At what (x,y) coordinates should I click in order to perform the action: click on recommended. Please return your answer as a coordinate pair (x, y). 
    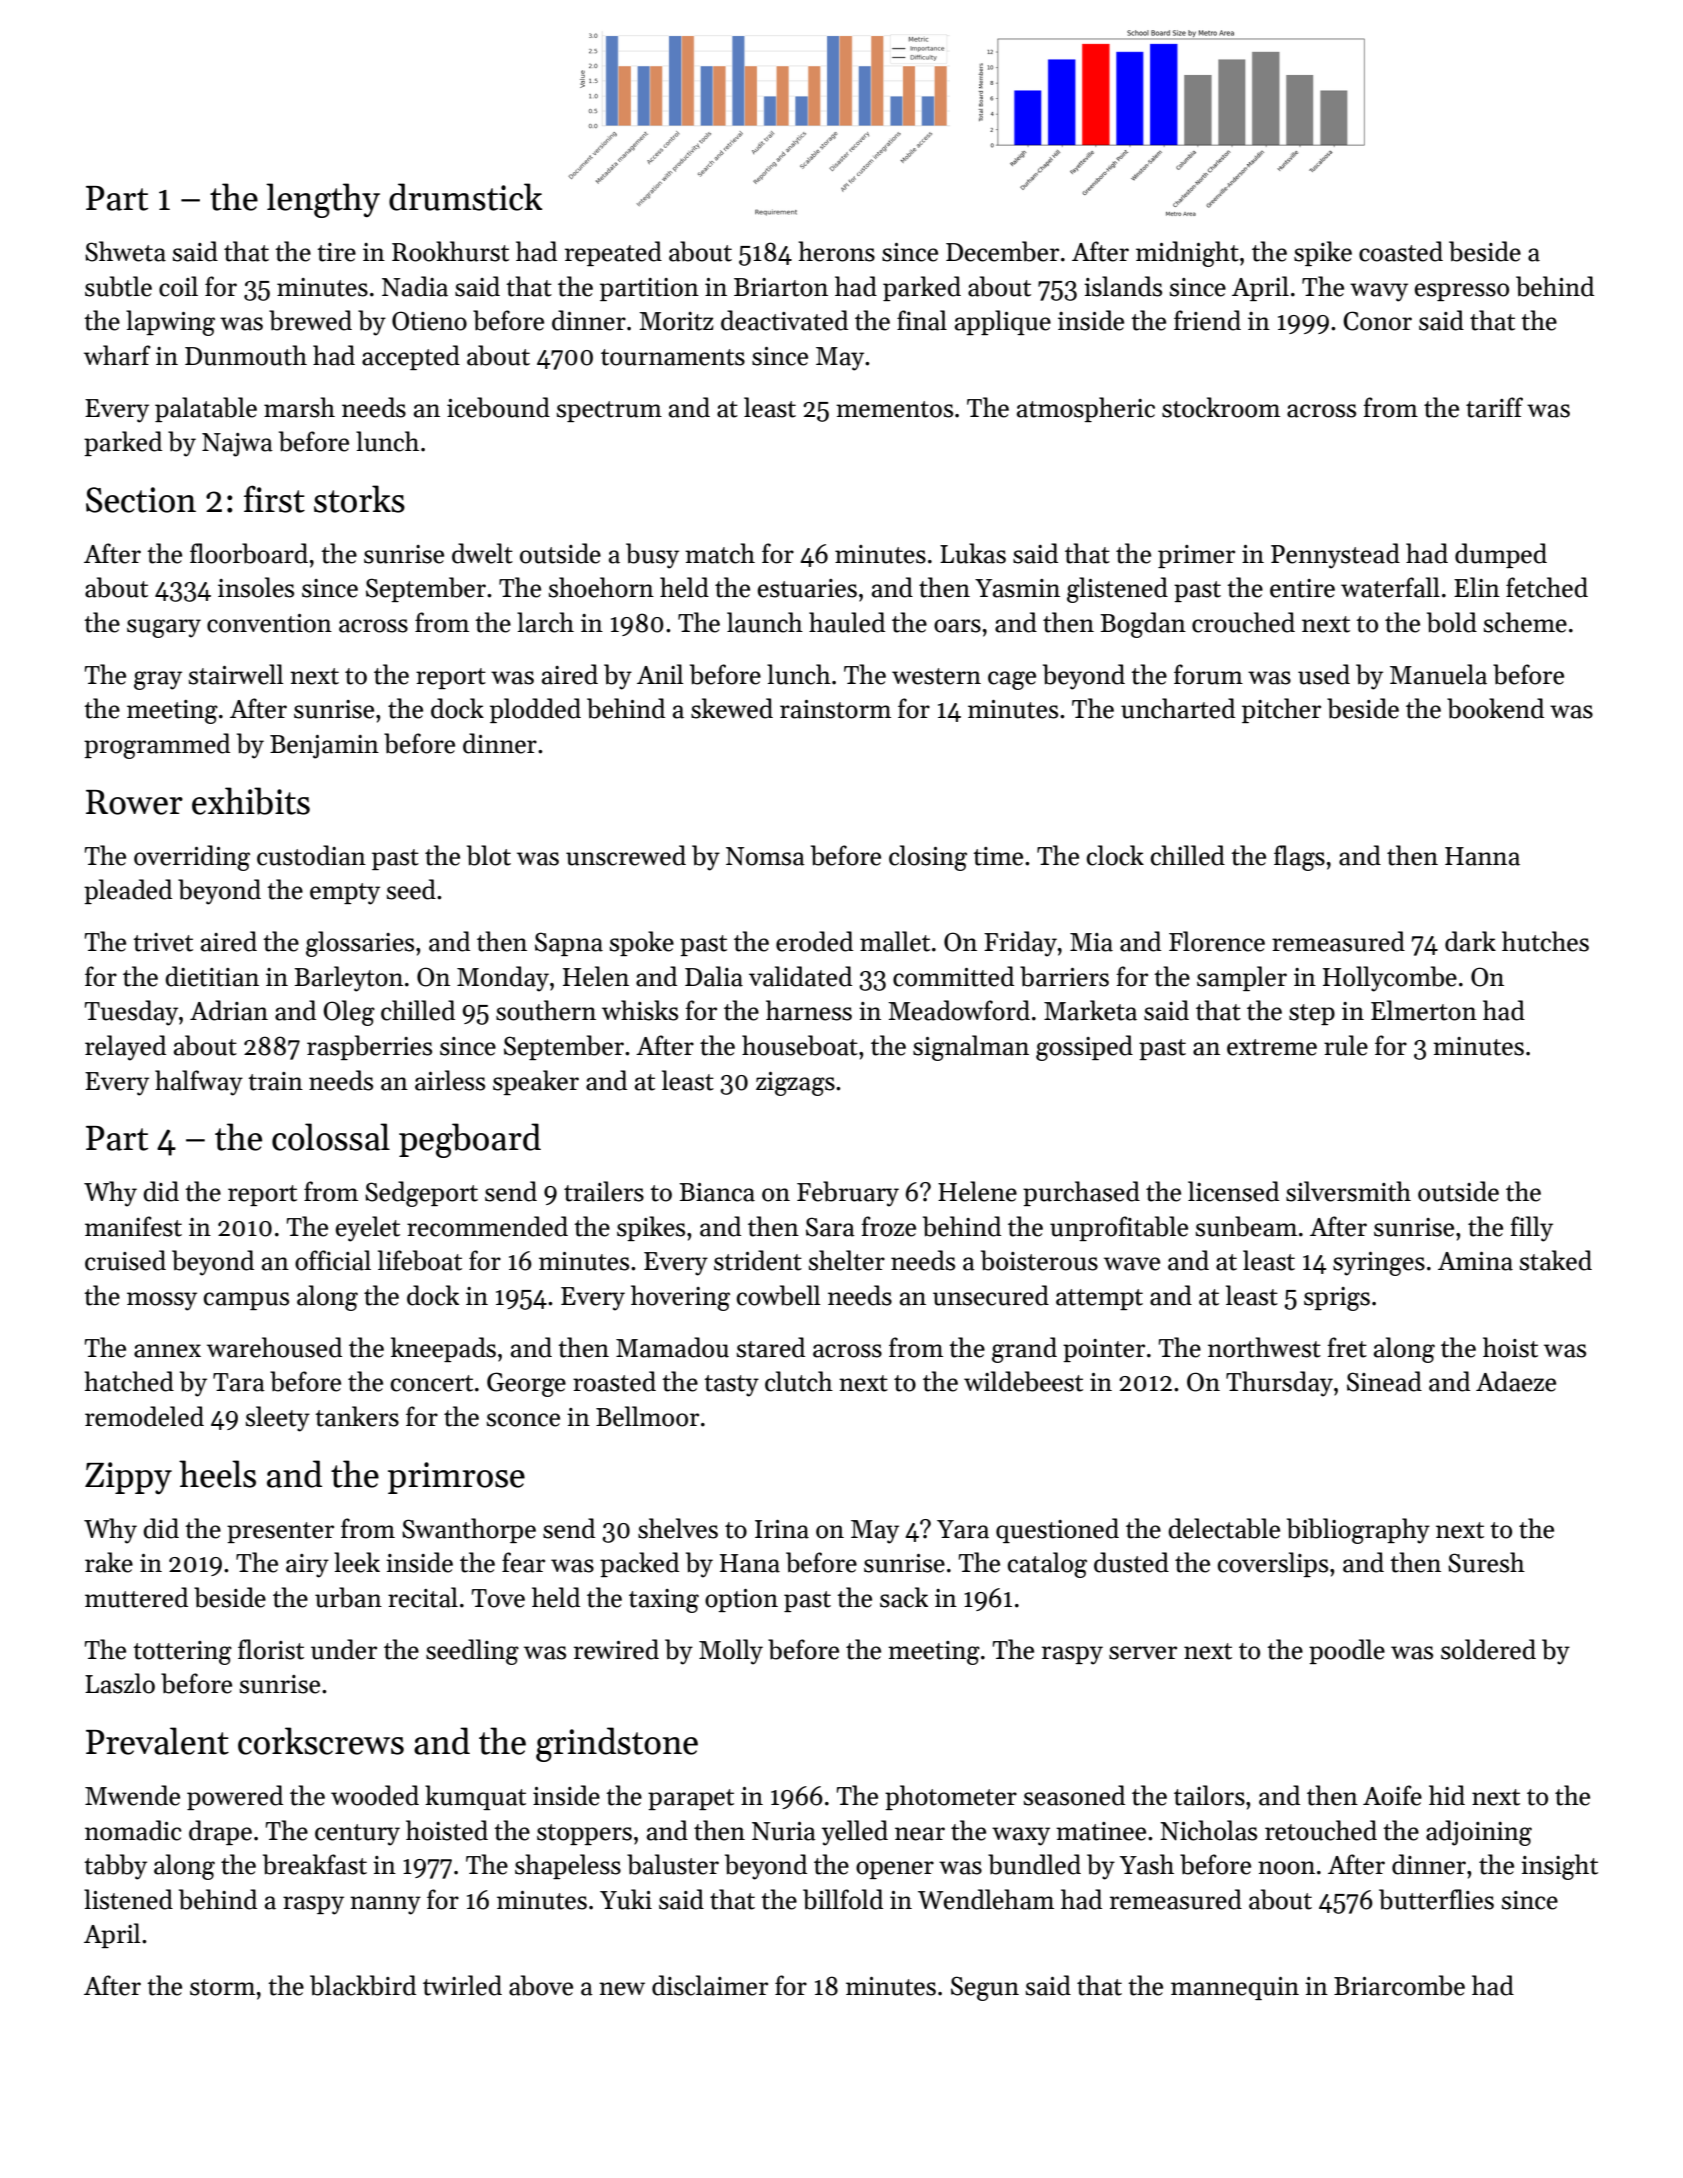
    Looking at the image, I should click on (487, 1226).
